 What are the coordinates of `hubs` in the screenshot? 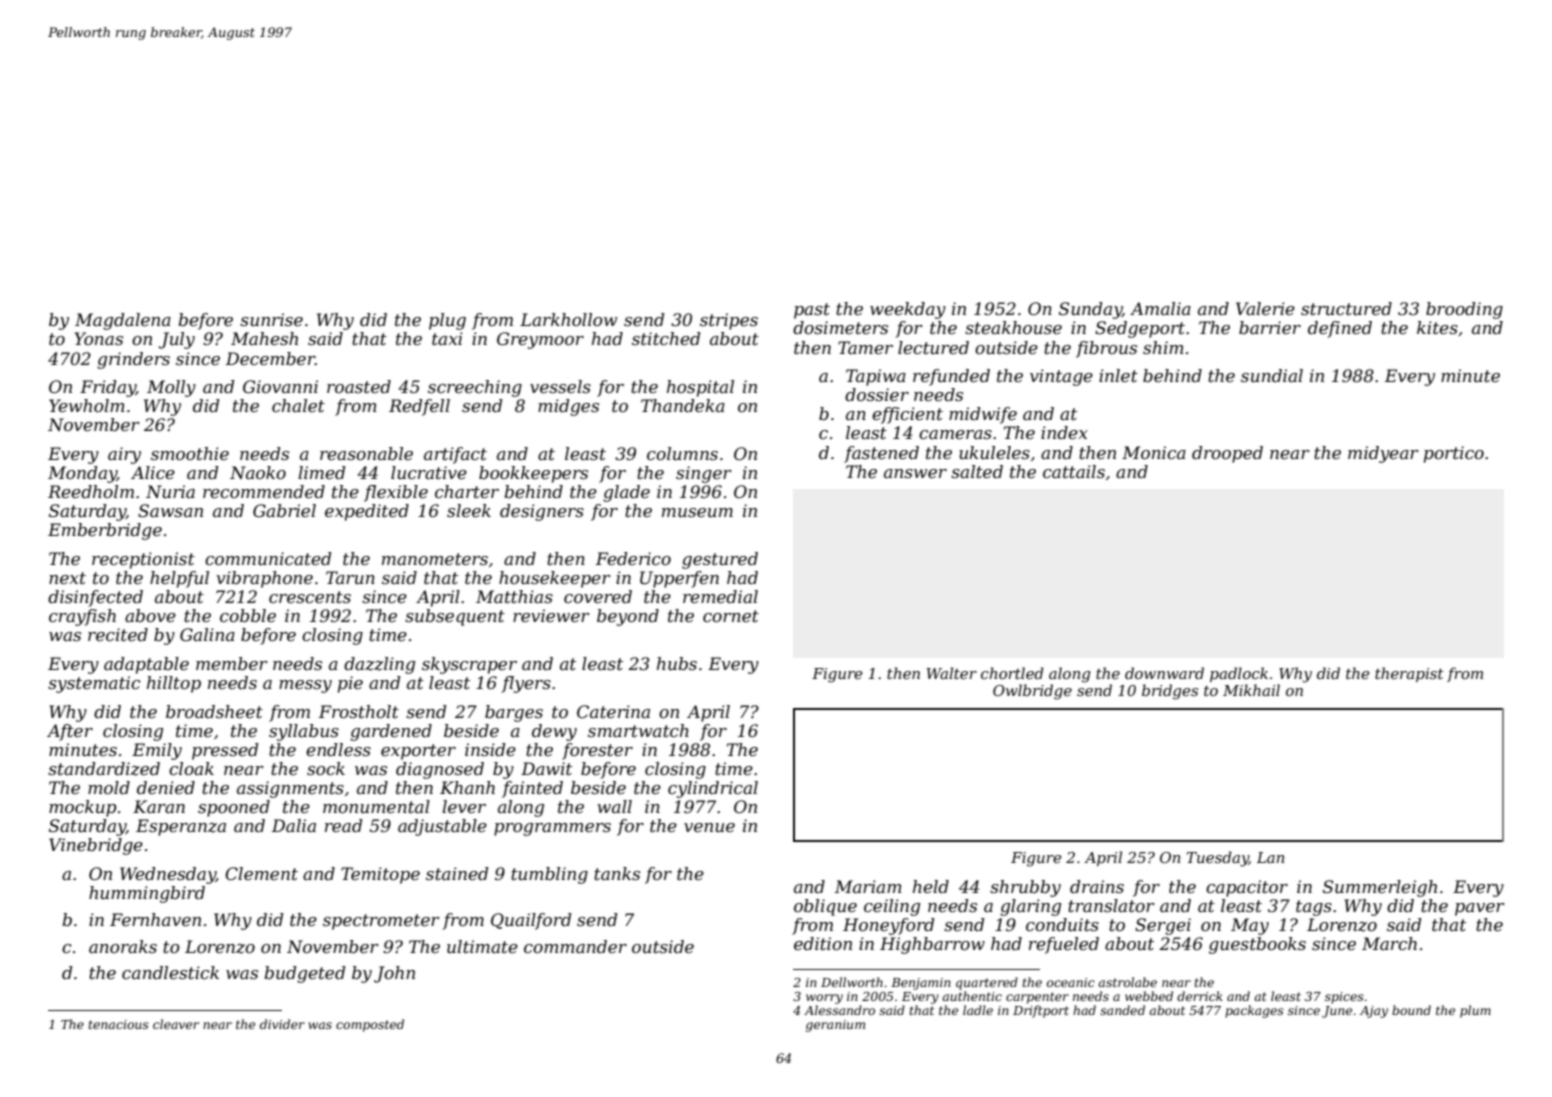 It's located at (677, 663).
